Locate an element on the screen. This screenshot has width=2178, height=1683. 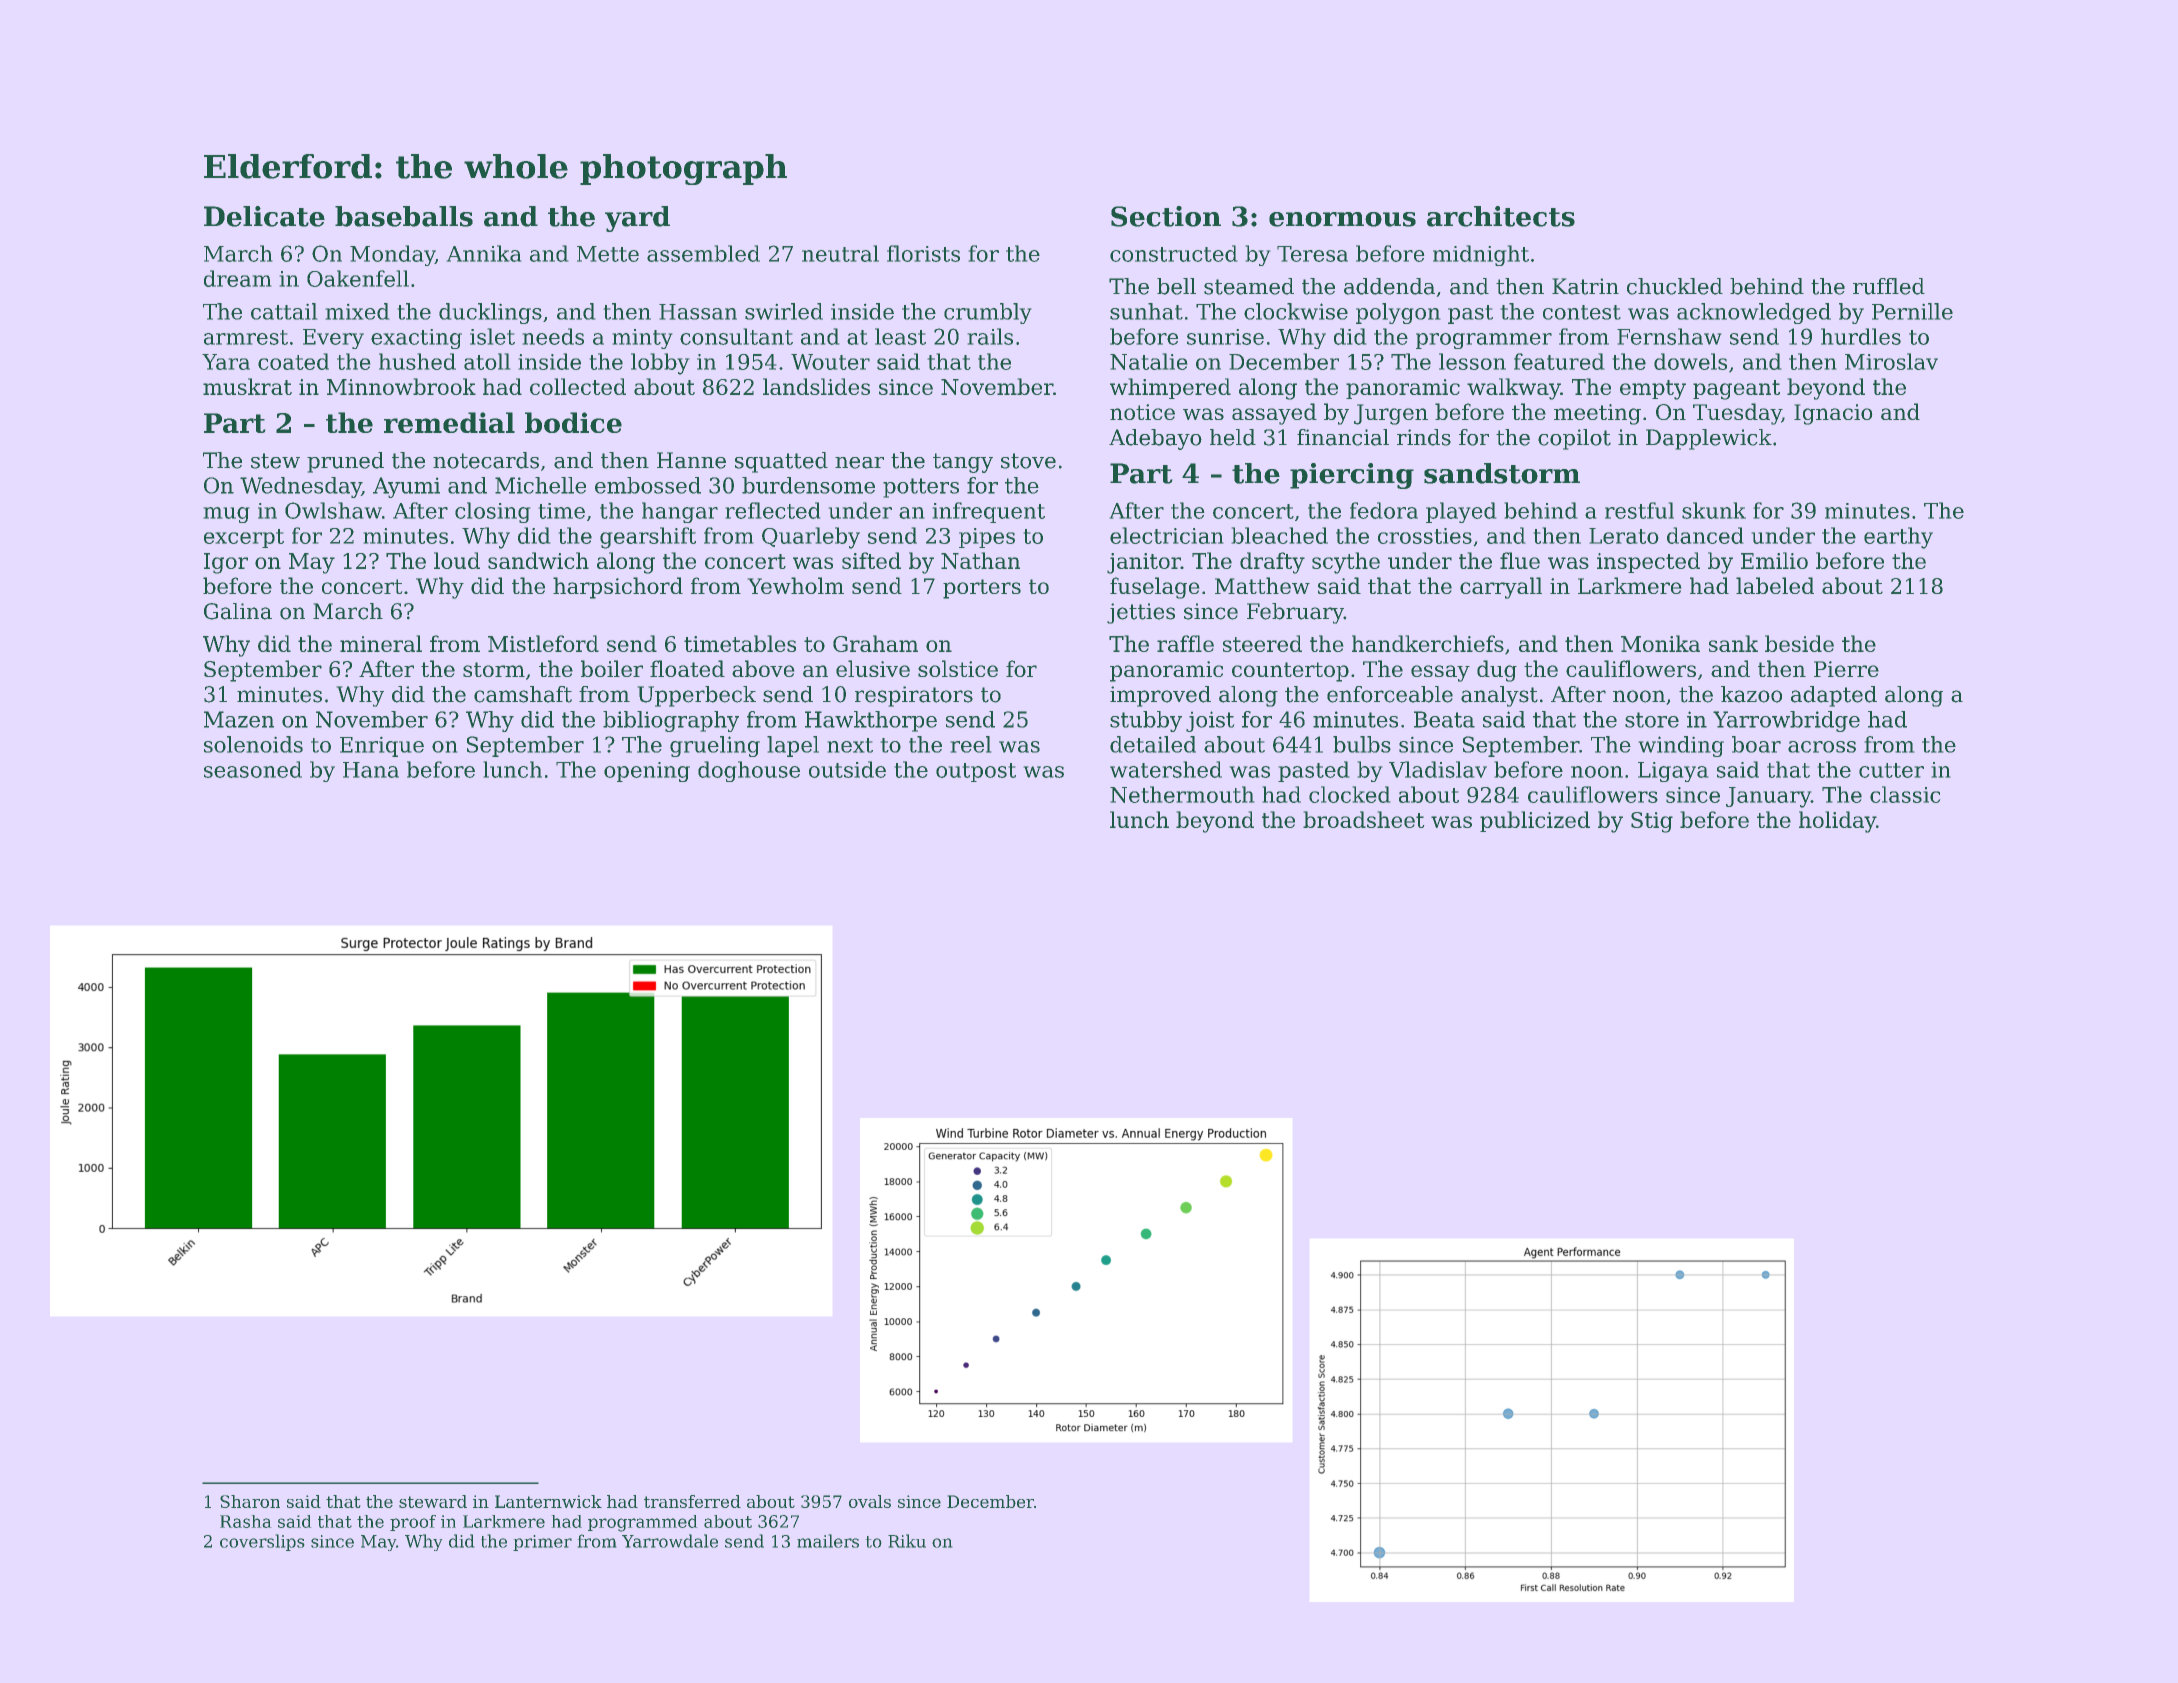
Sharon is located at coordinates (250, 1501).
